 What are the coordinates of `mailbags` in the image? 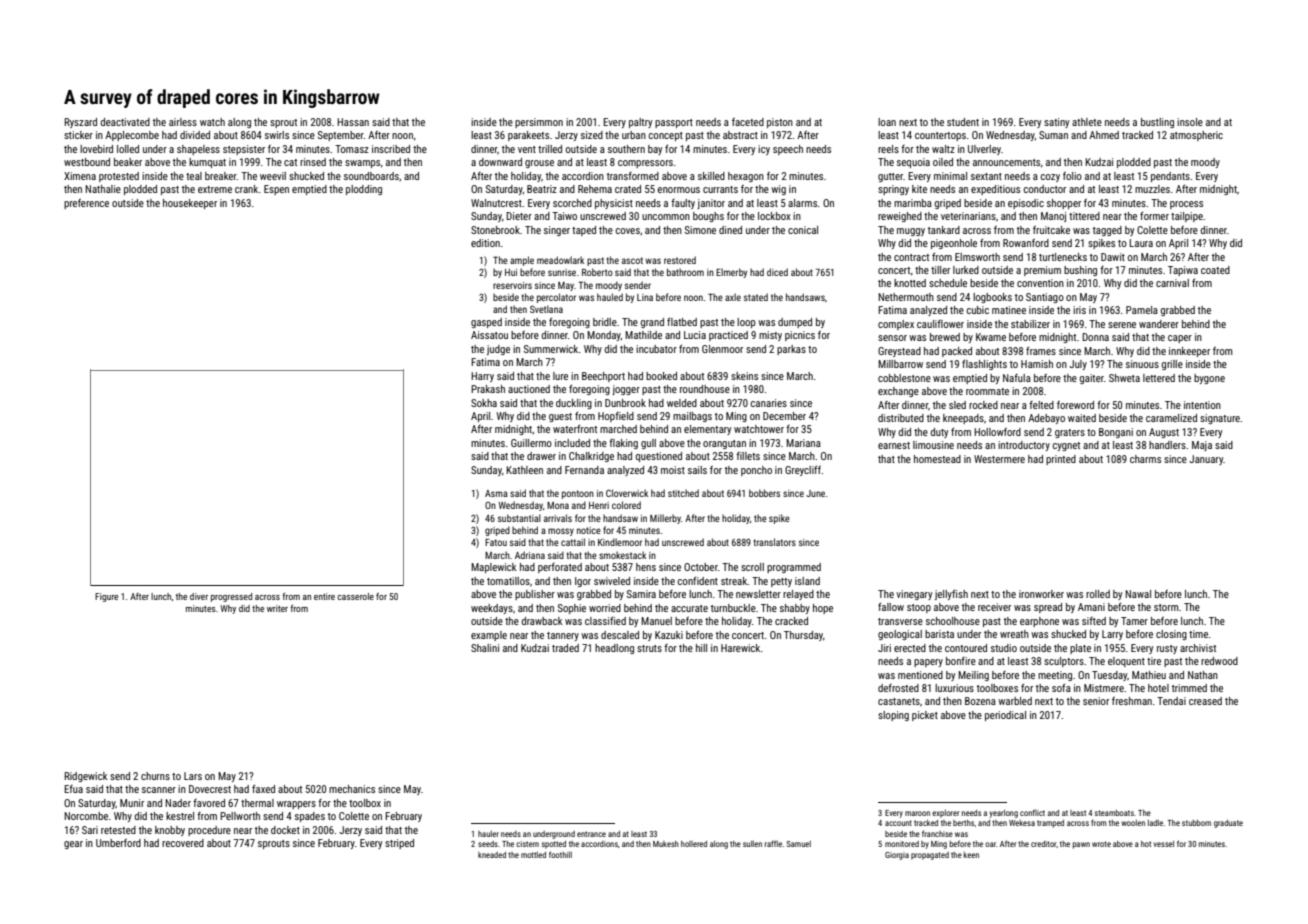 It's located at (692, 417).
